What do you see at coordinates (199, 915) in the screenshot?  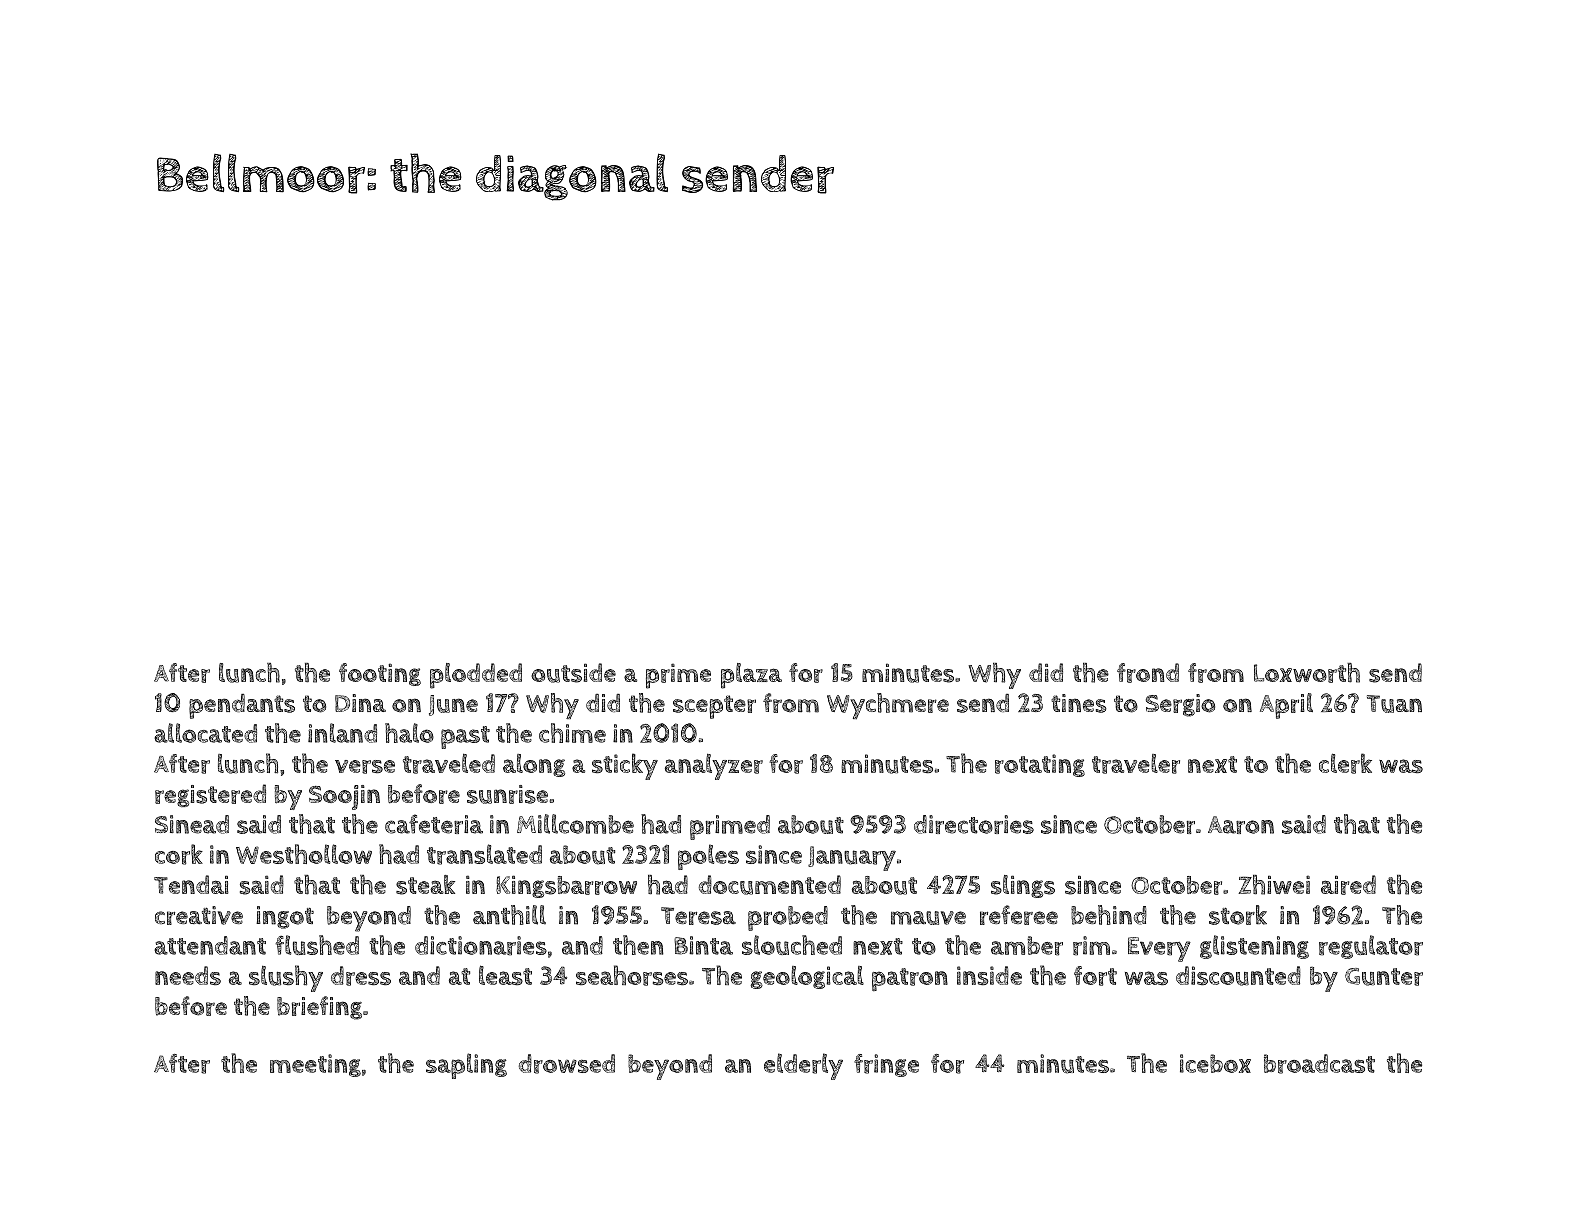 I see `creative` at bounding box center [199, 915].
